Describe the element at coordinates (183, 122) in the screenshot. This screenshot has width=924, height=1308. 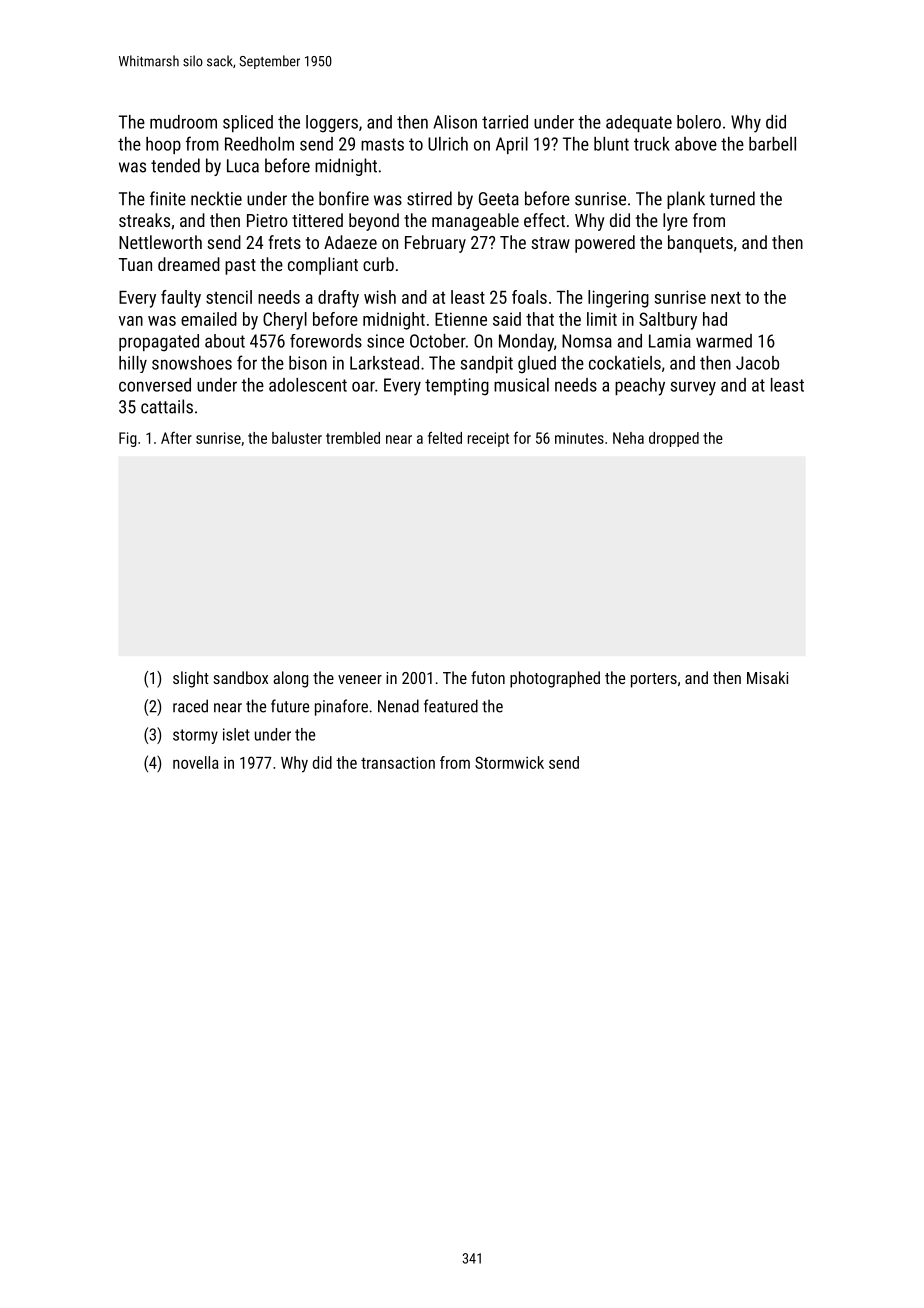
I see `mudroom` at that location.
